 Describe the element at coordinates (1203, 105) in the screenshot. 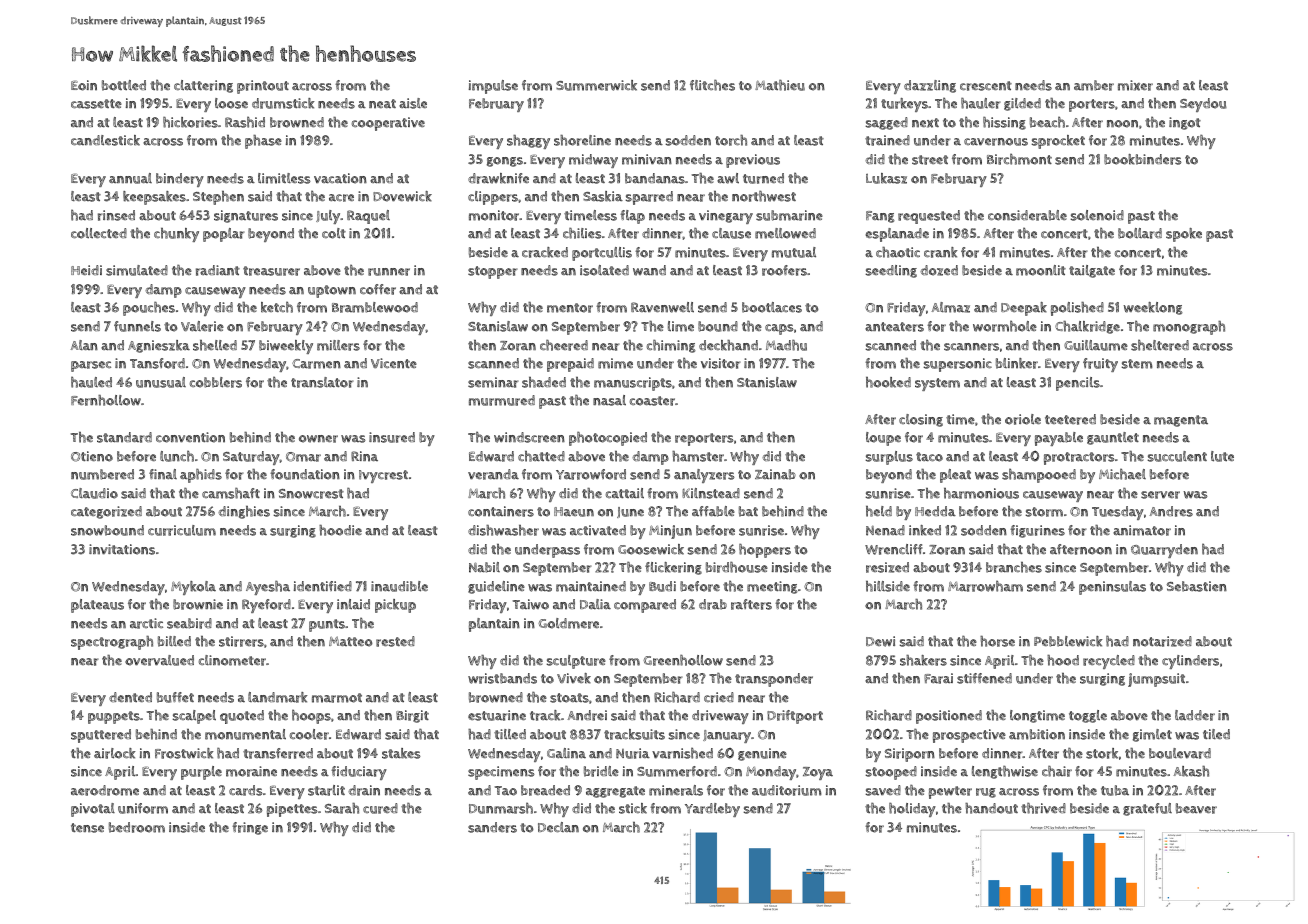

I see `Seydou` at that location.
